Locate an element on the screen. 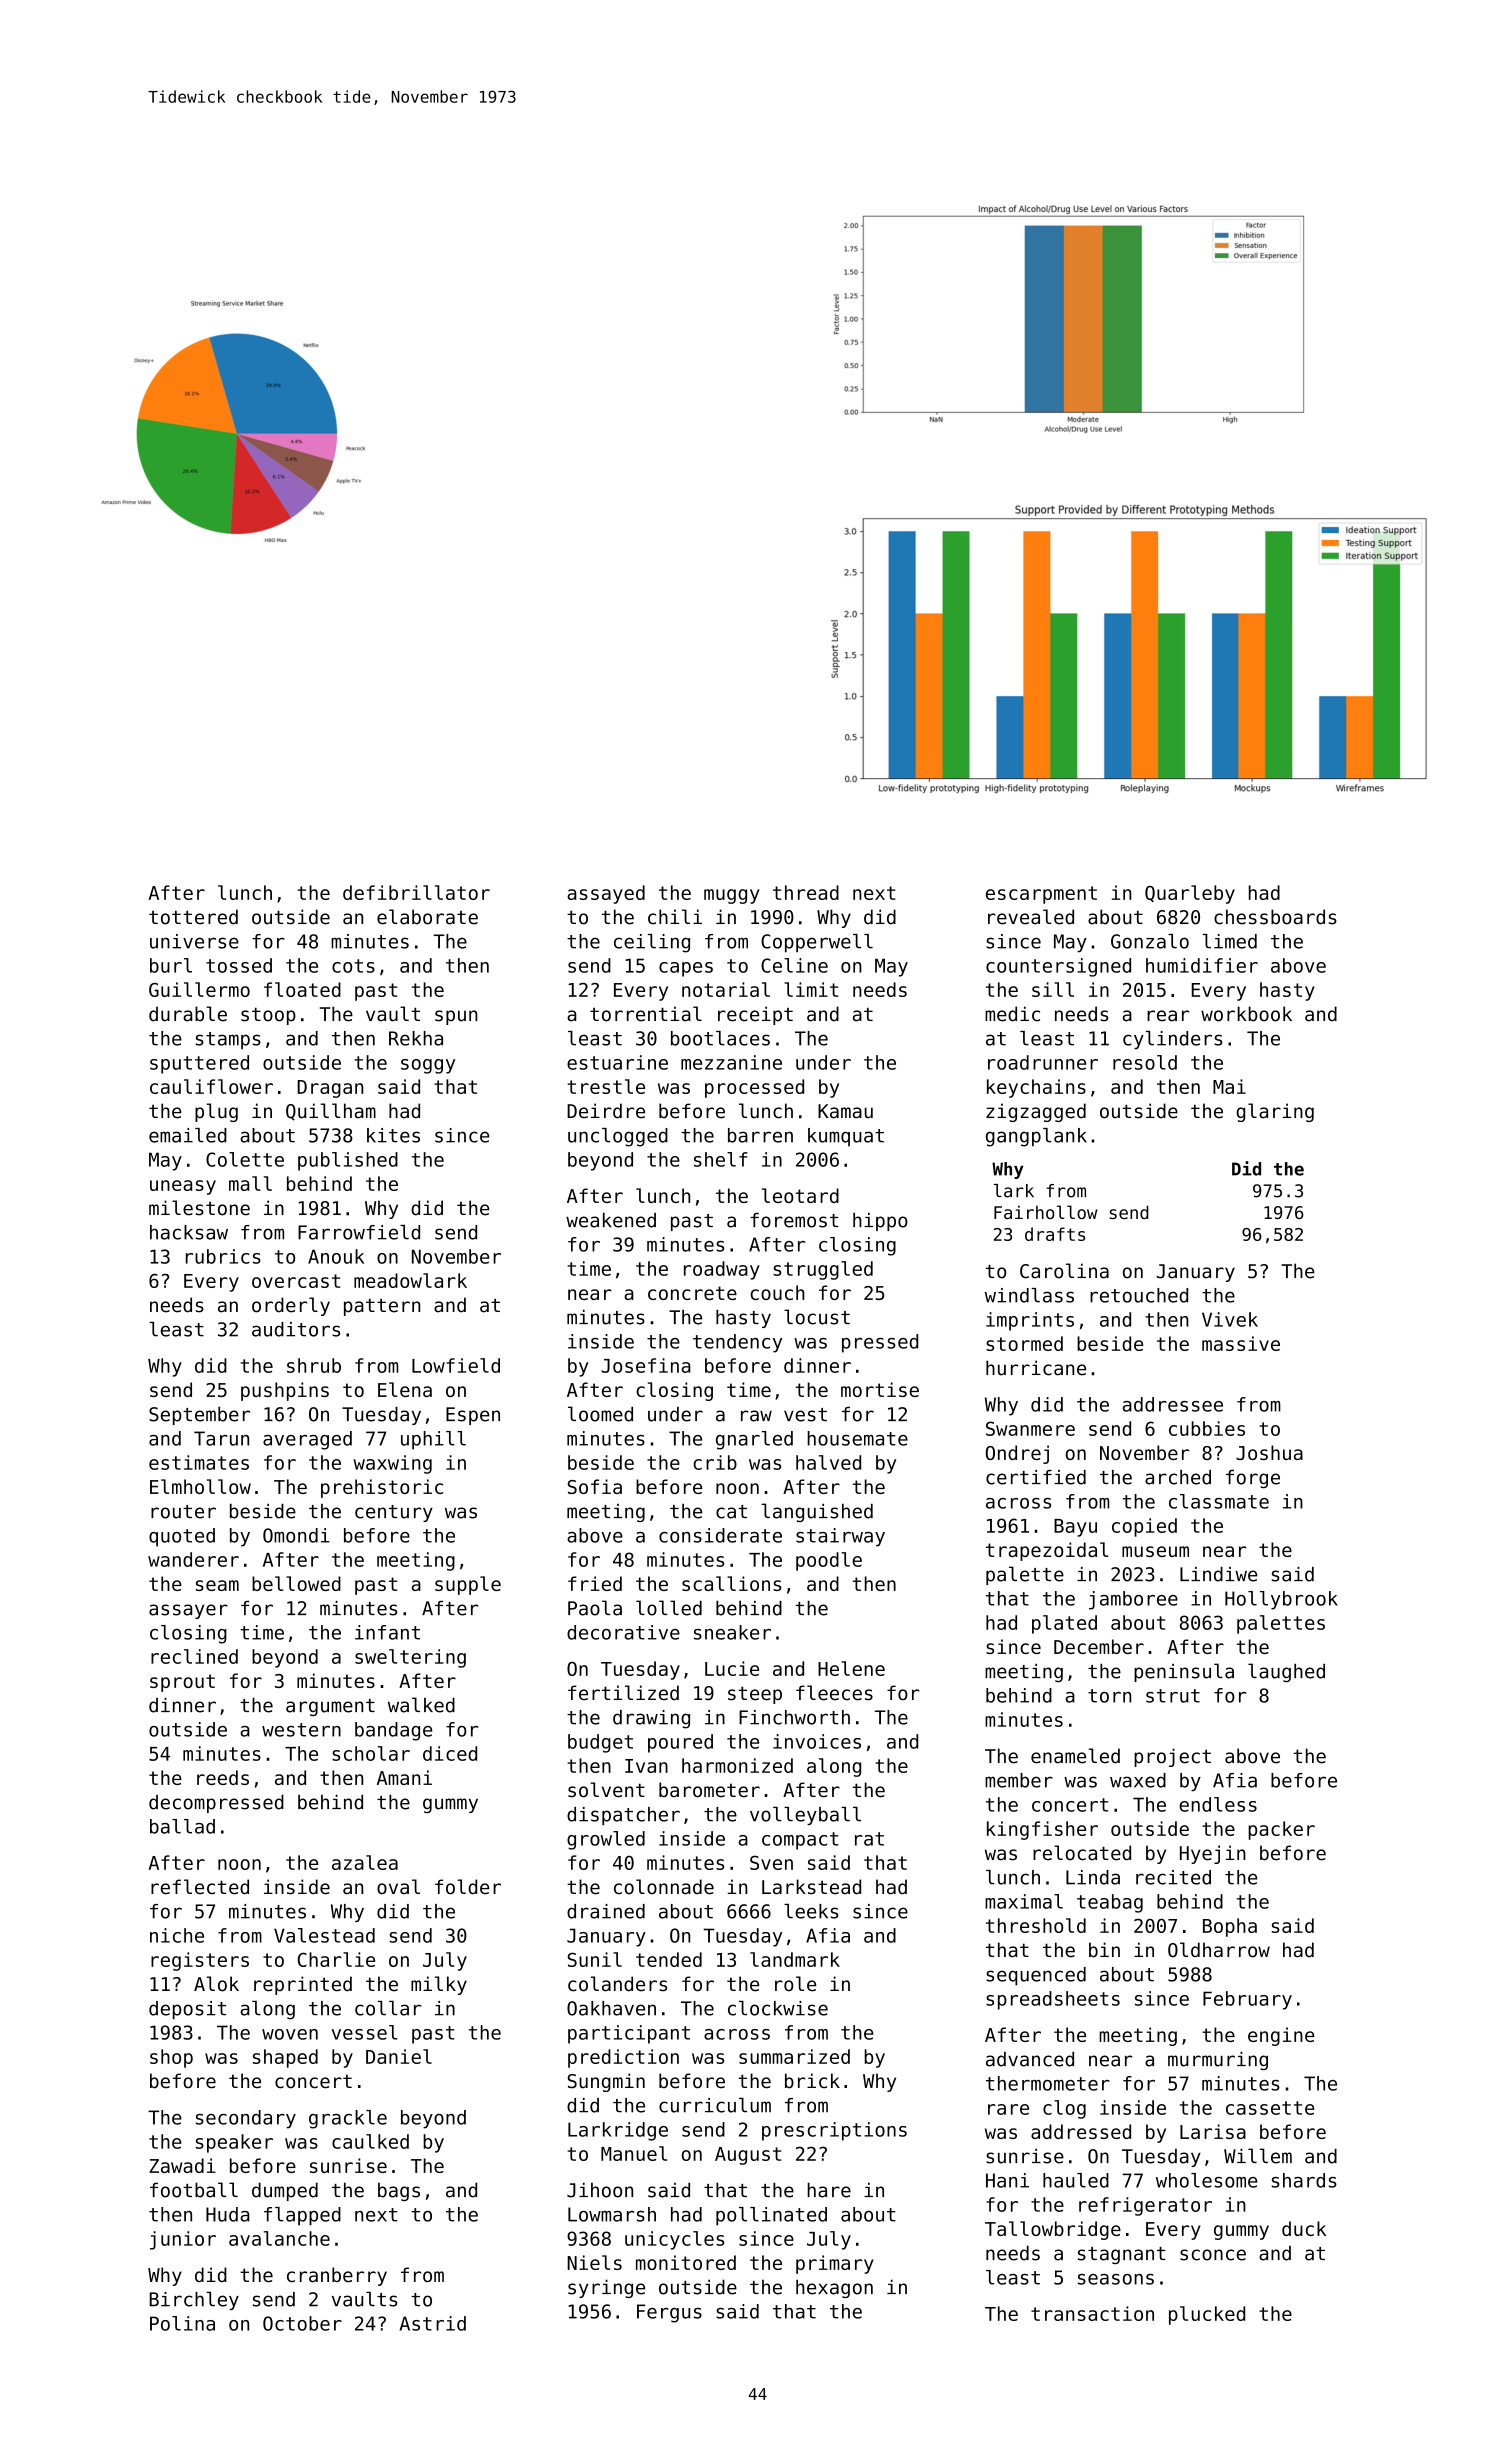 Image resolution: width=1496 pixels, height=2464 pixels. Joshua is located at coordinates (1269, 1452).
